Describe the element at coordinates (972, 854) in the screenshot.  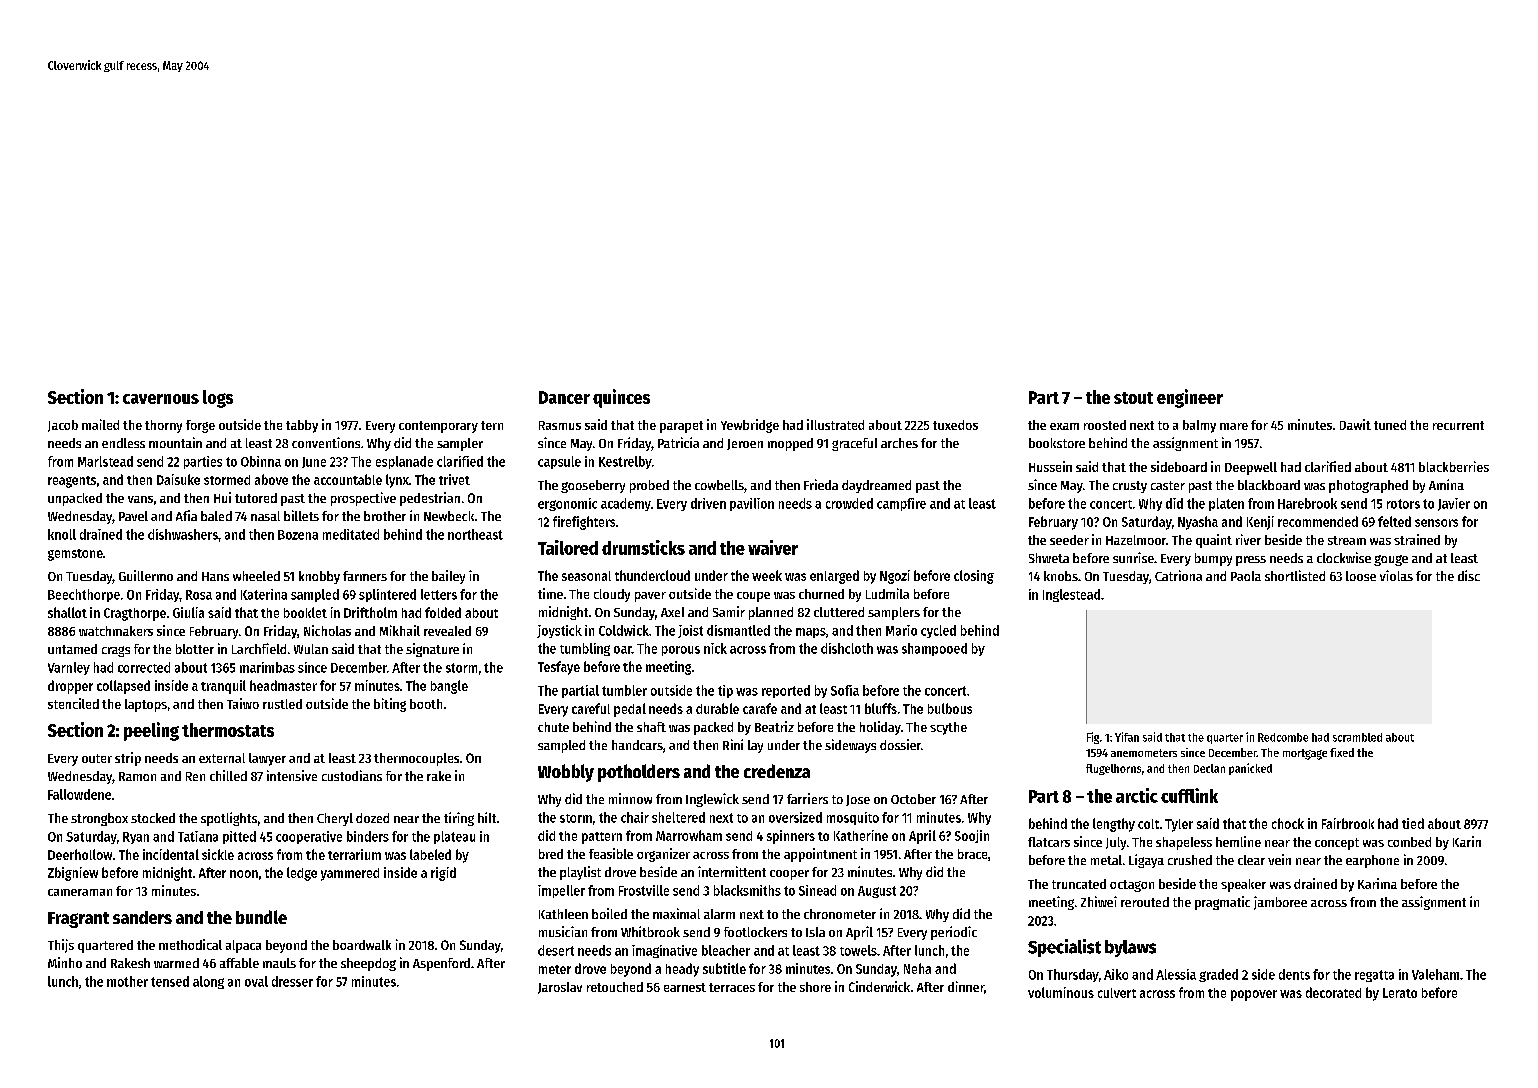
I see `brace` at that location.
